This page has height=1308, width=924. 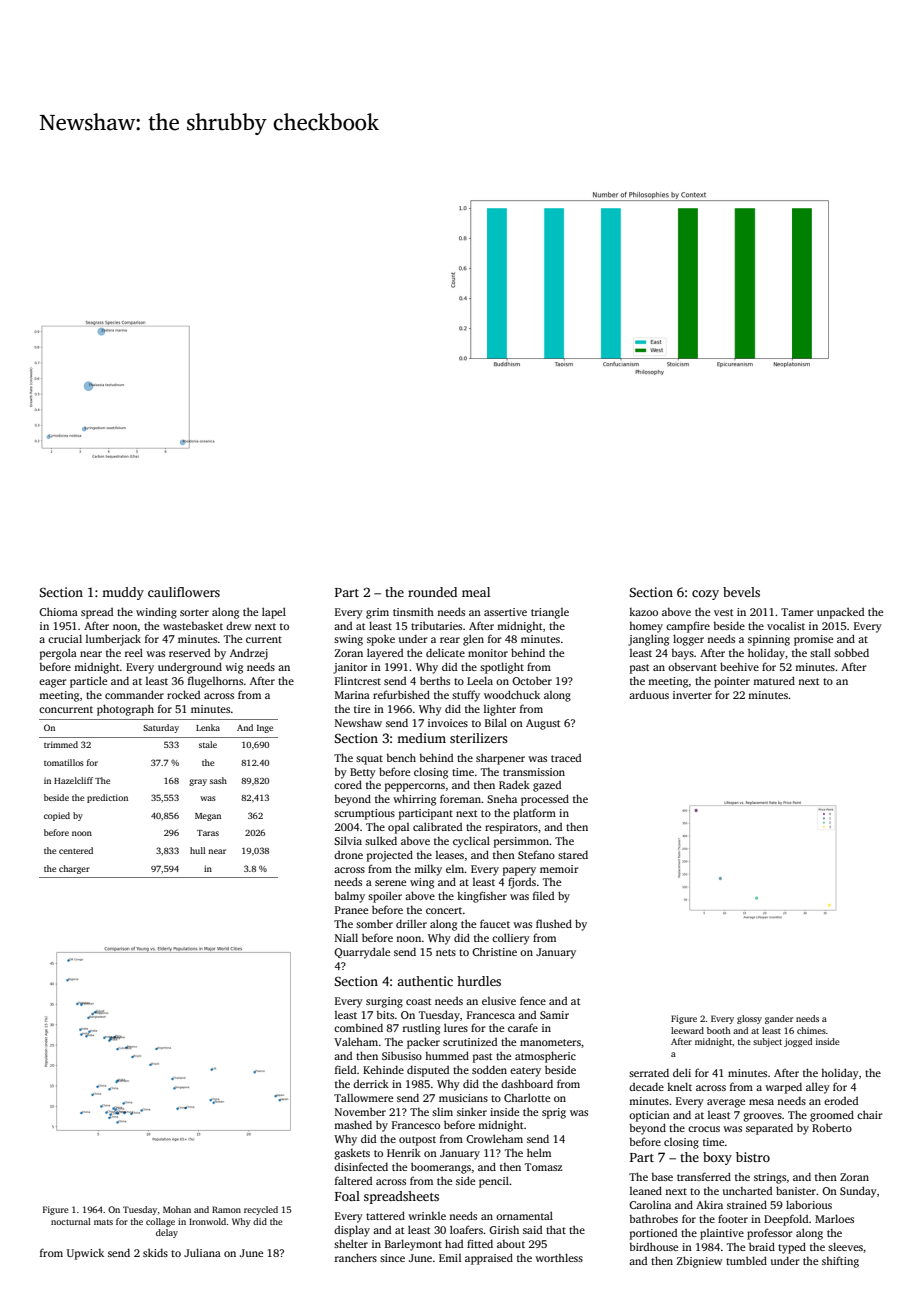 What do you see at coordinates (52, 683) in the page?
I see `eager` at bounding box center [52, 683].
